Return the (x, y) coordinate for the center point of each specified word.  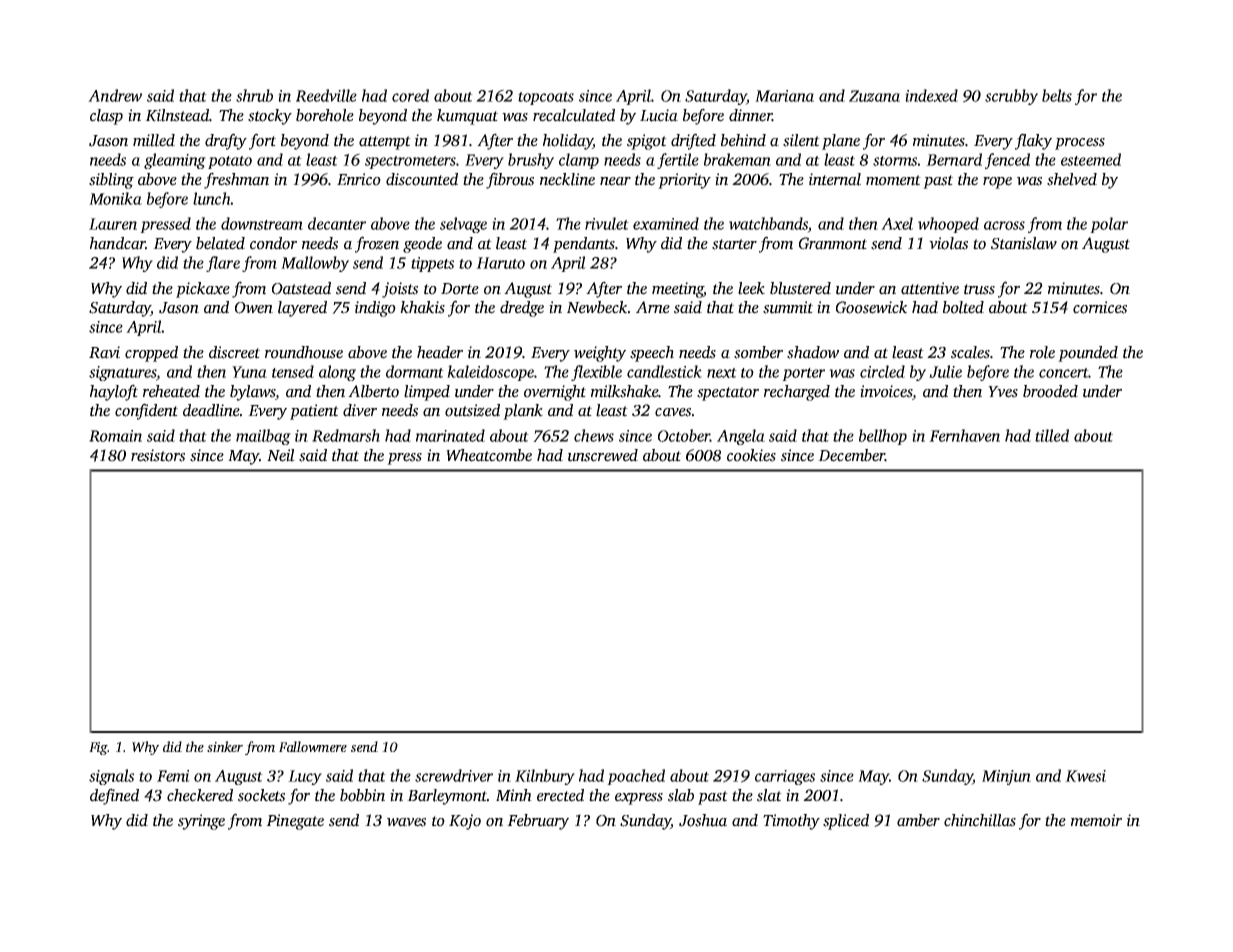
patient (314, 412)
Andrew (115, 95)
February (538, 822)
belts (1057, 95)
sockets (261, 795)
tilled (1052, 435)
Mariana (784, 96)
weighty (600, 354)
